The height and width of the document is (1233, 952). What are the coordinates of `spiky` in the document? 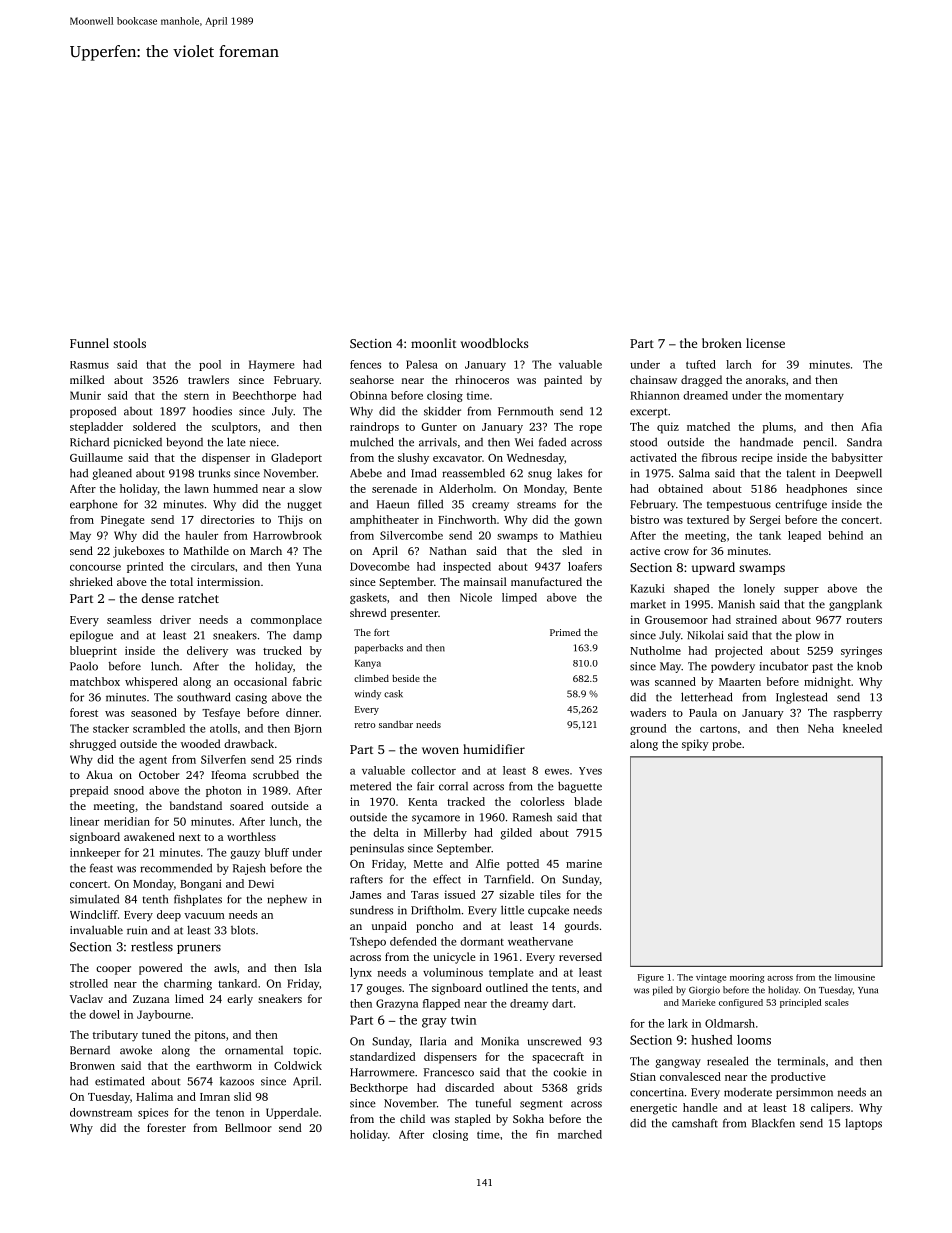 It's located at (695, 745).
